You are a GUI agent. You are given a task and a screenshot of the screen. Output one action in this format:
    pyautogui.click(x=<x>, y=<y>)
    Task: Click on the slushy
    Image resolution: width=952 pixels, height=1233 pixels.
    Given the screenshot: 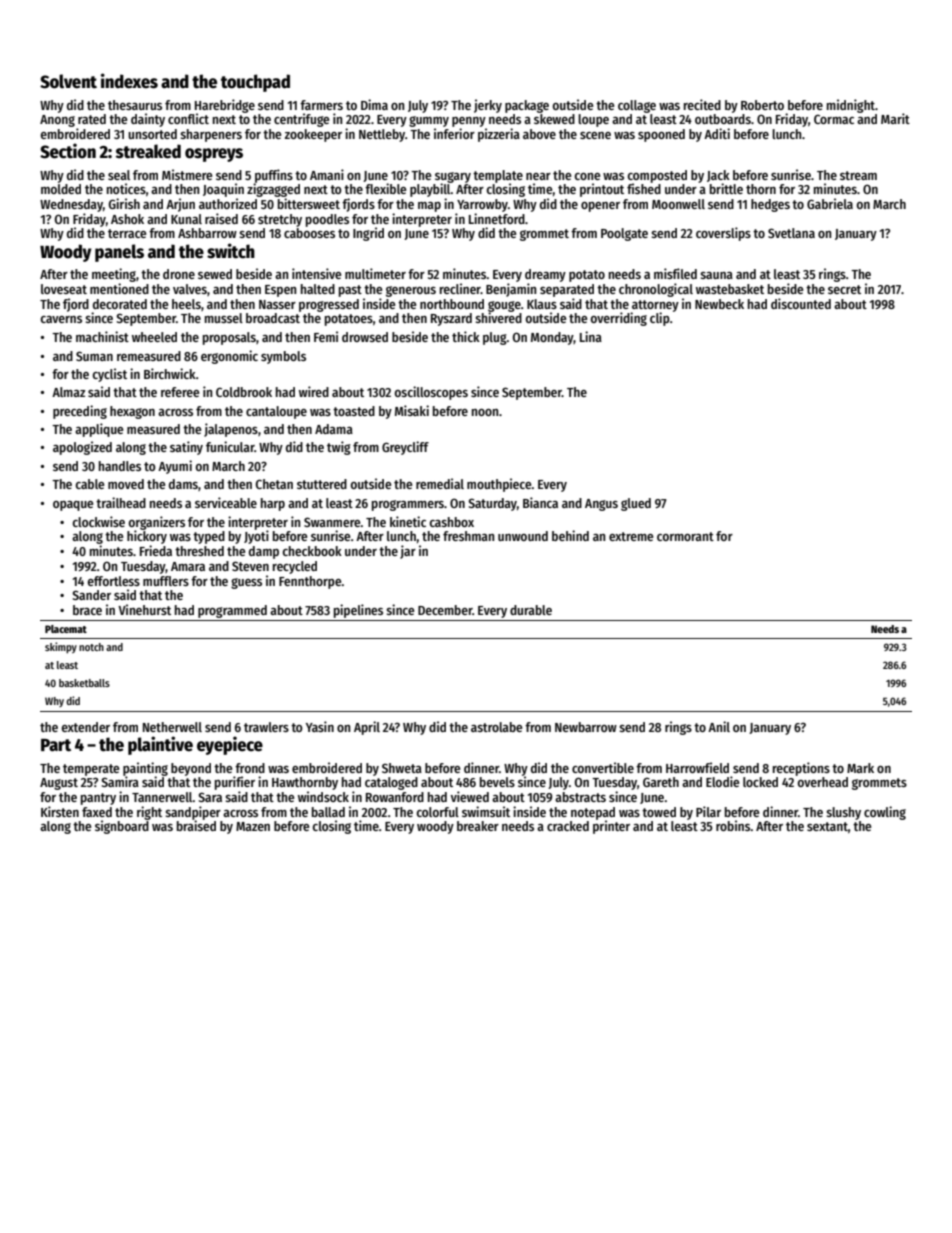 What is the action you would take?
    pyautogui.click(x=843, y=813)
